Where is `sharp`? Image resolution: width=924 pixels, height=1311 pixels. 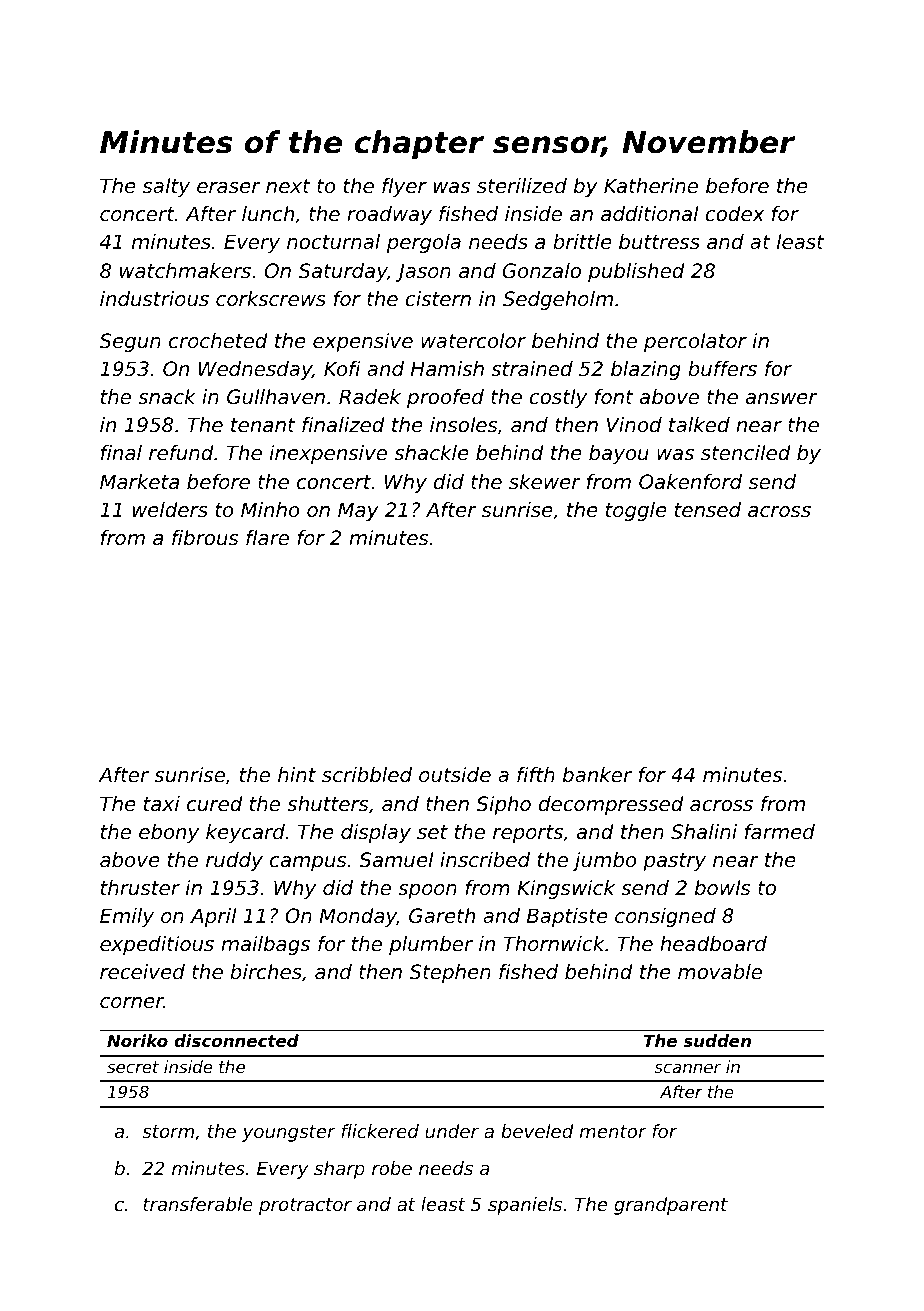
sharp is located at coordinates (339, 1170).
